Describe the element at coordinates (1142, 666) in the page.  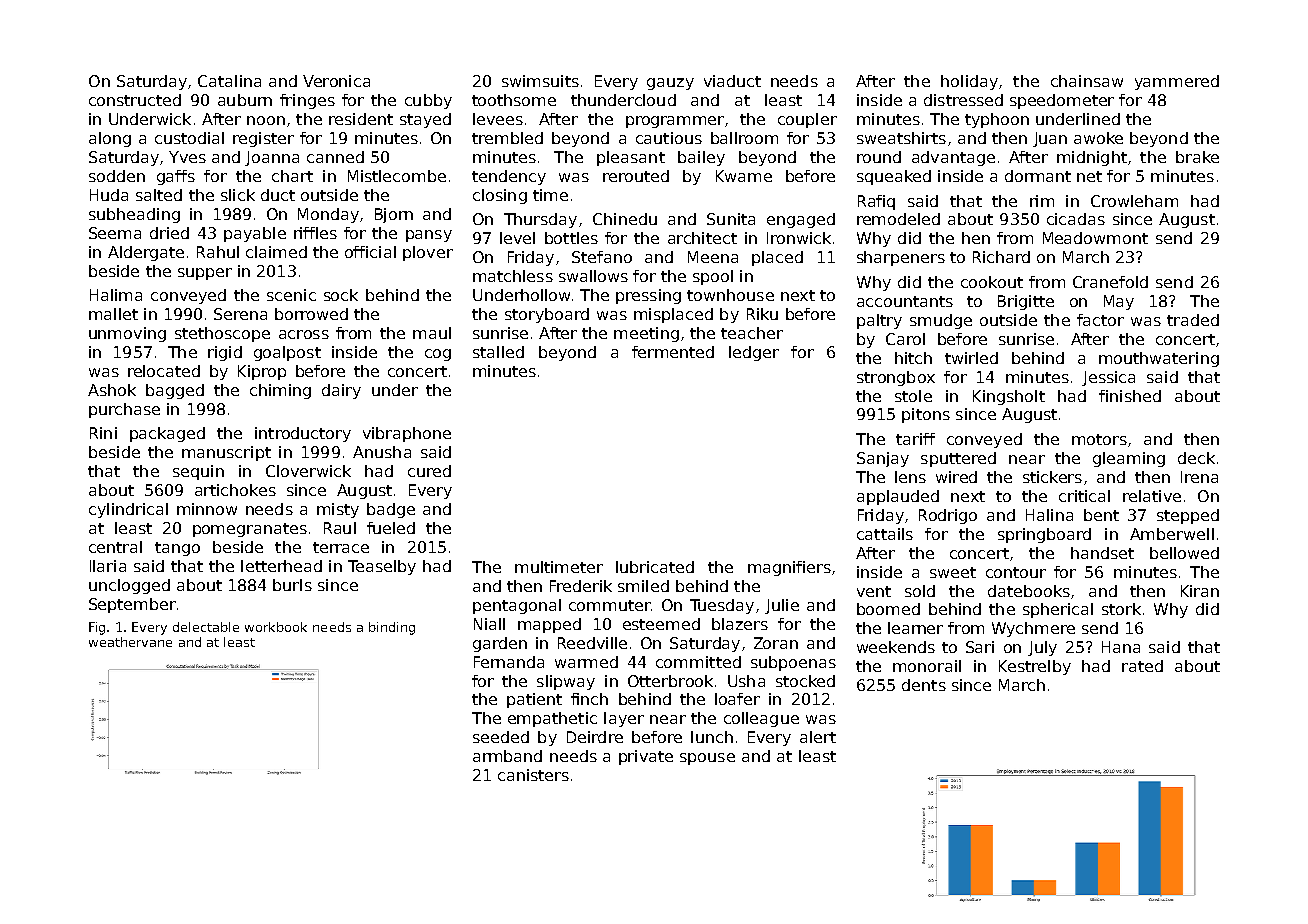
I see `rated` at that location.
